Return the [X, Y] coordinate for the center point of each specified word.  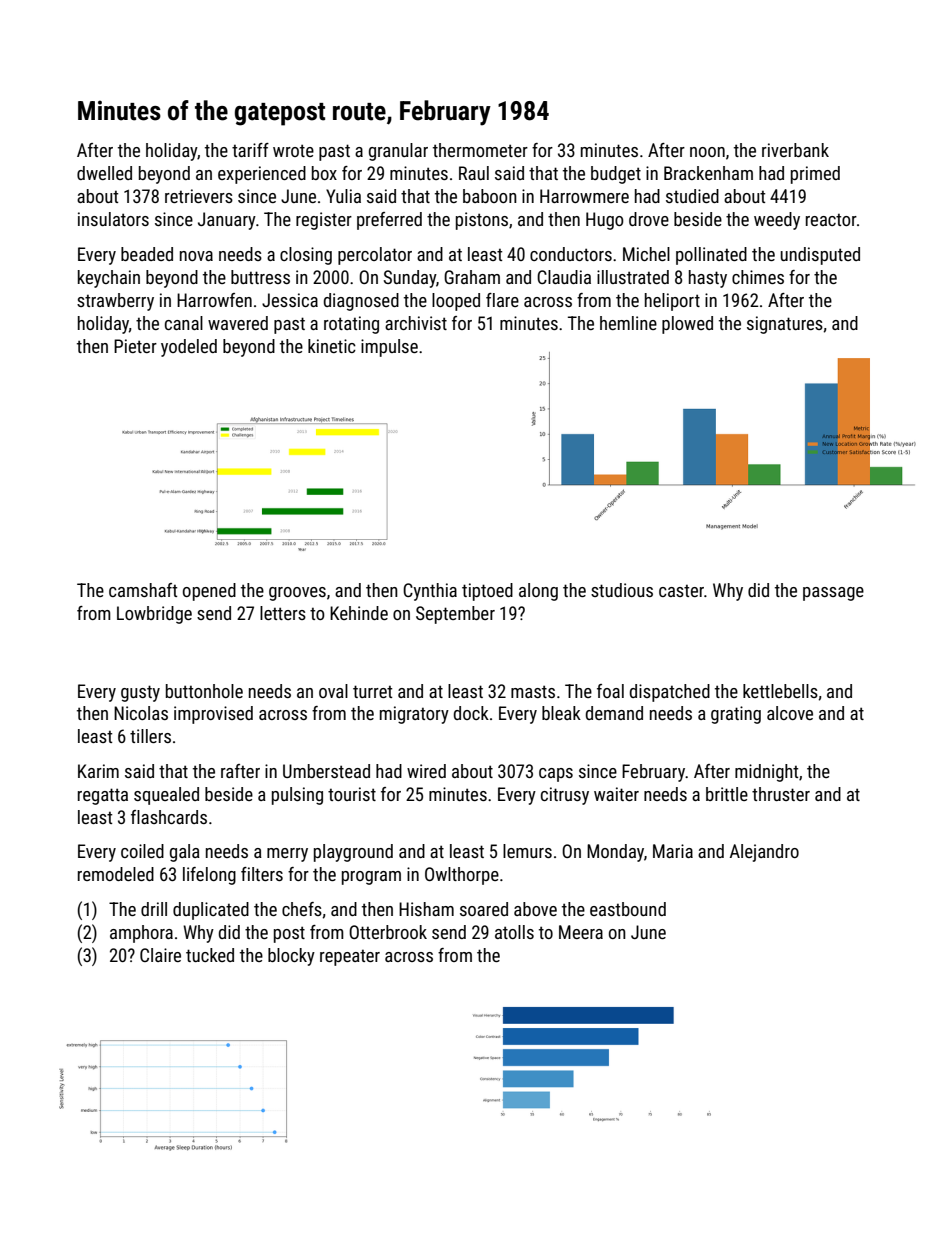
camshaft [143, 590]
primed [815, 175]
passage [833, 594]
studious [622, 590]
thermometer [480, 150]
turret [372, 691]
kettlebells [780, 691]
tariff [250, 150]
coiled [142, 851]
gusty [140, 693]
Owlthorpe [462, 876]
